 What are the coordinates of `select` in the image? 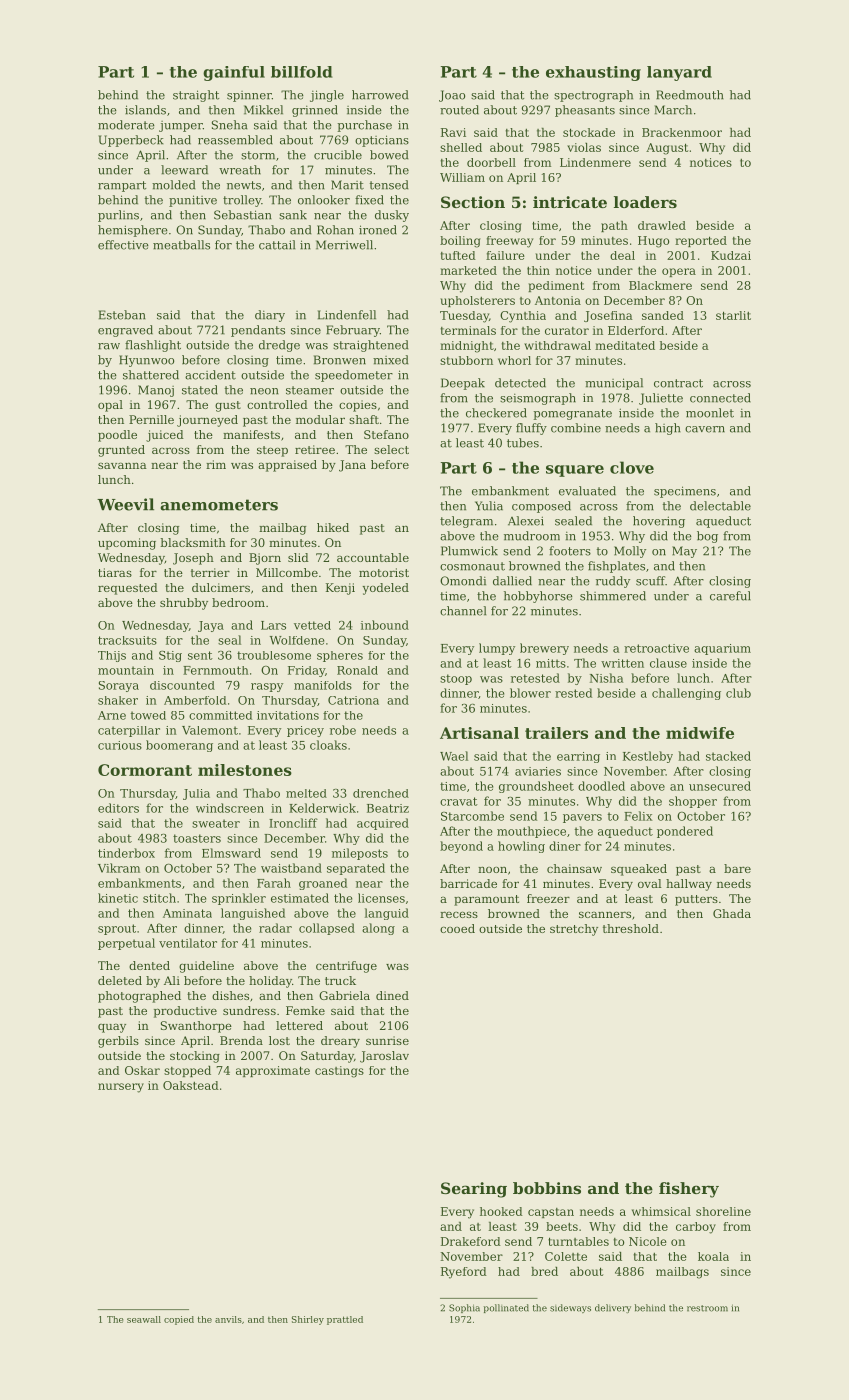 It's located at (391, 449).
